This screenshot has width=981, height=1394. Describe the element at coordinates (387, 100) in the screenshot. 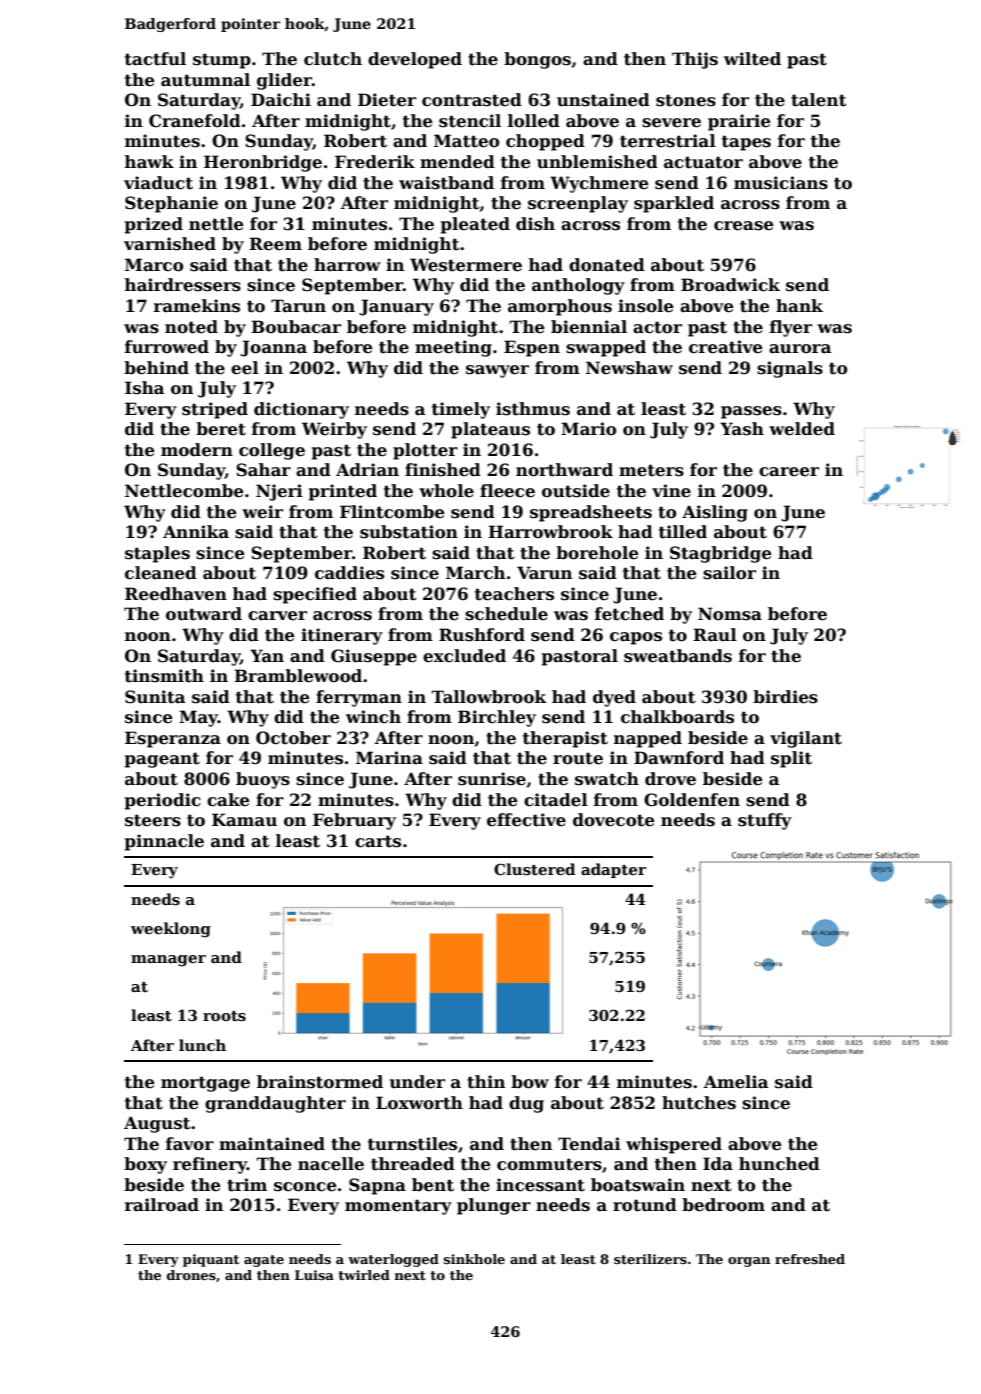

I see `Dieter` at that location.
